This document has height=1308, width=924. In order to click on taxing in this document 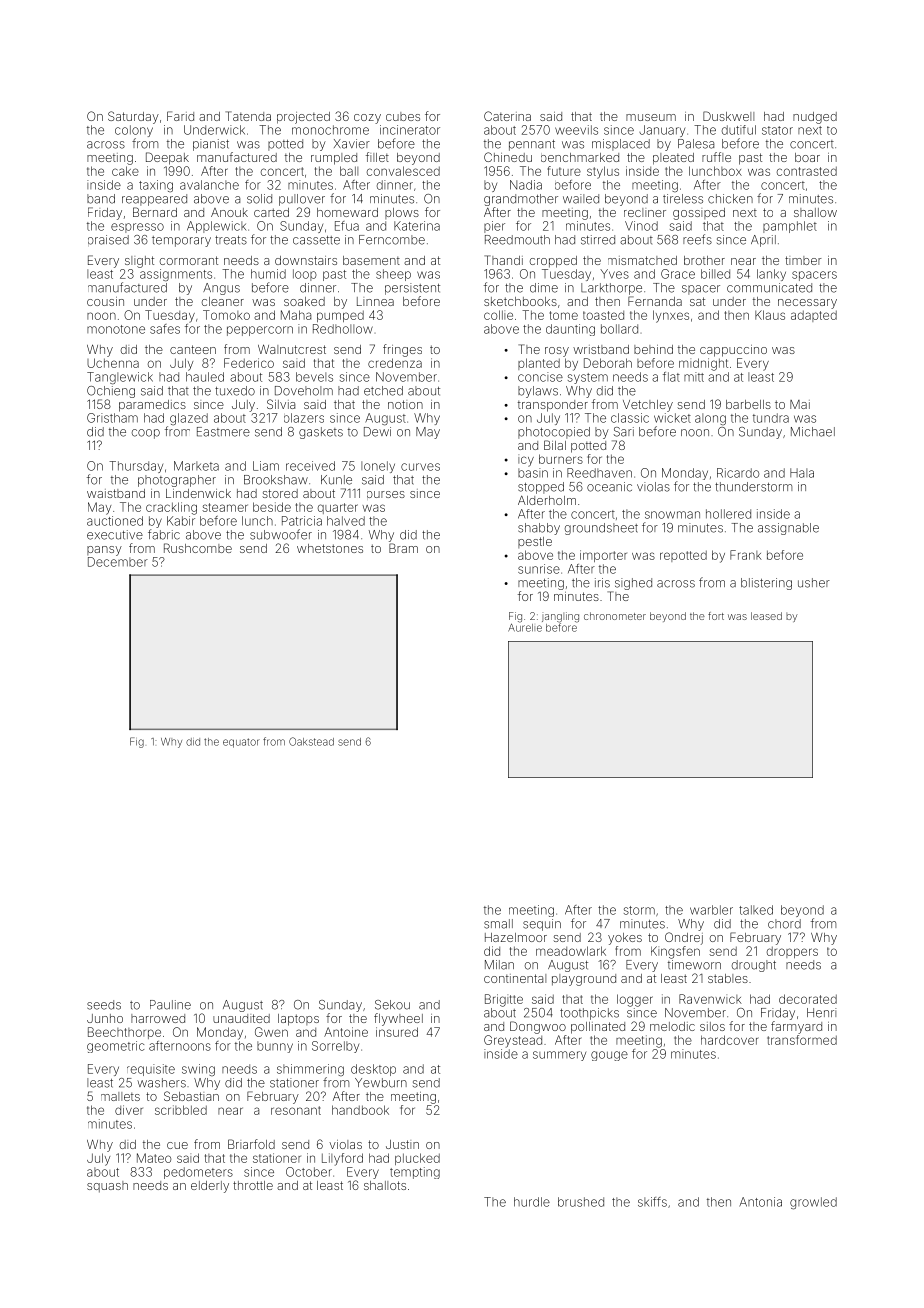, I will do `click(156, 186)`.
